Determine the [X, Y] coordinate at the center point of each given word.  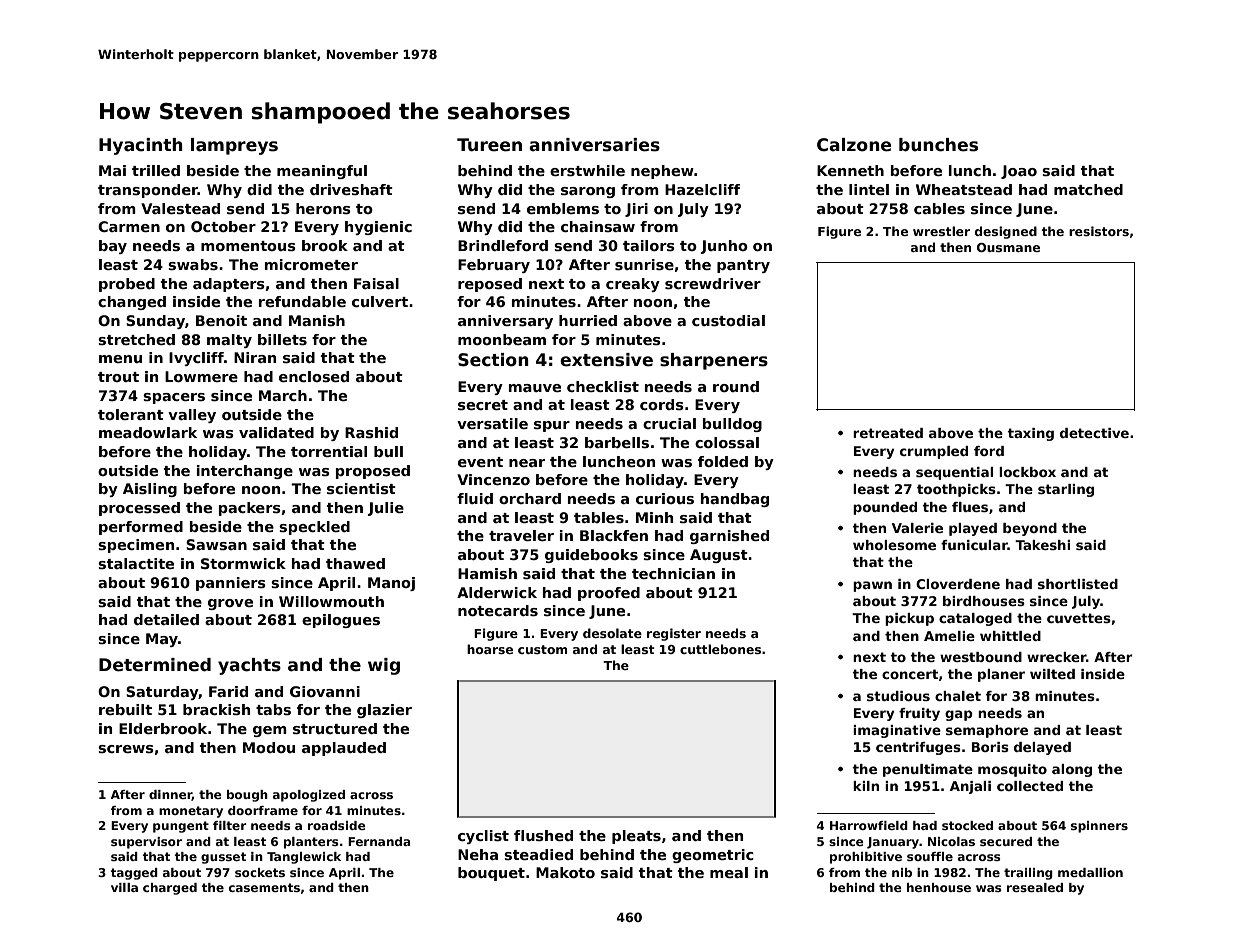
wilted [1052, 674]
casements [264, 887]
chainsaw [598, 226]
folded [723, 461]
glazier [384, 711]
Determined [155, 665]
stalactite [136, 563]
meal [729, 872]
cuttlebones [720, 649]
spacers [174, 398]
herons [323, 208]
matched [1088, 189]
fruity [919, 714]
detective [1094, 433]
